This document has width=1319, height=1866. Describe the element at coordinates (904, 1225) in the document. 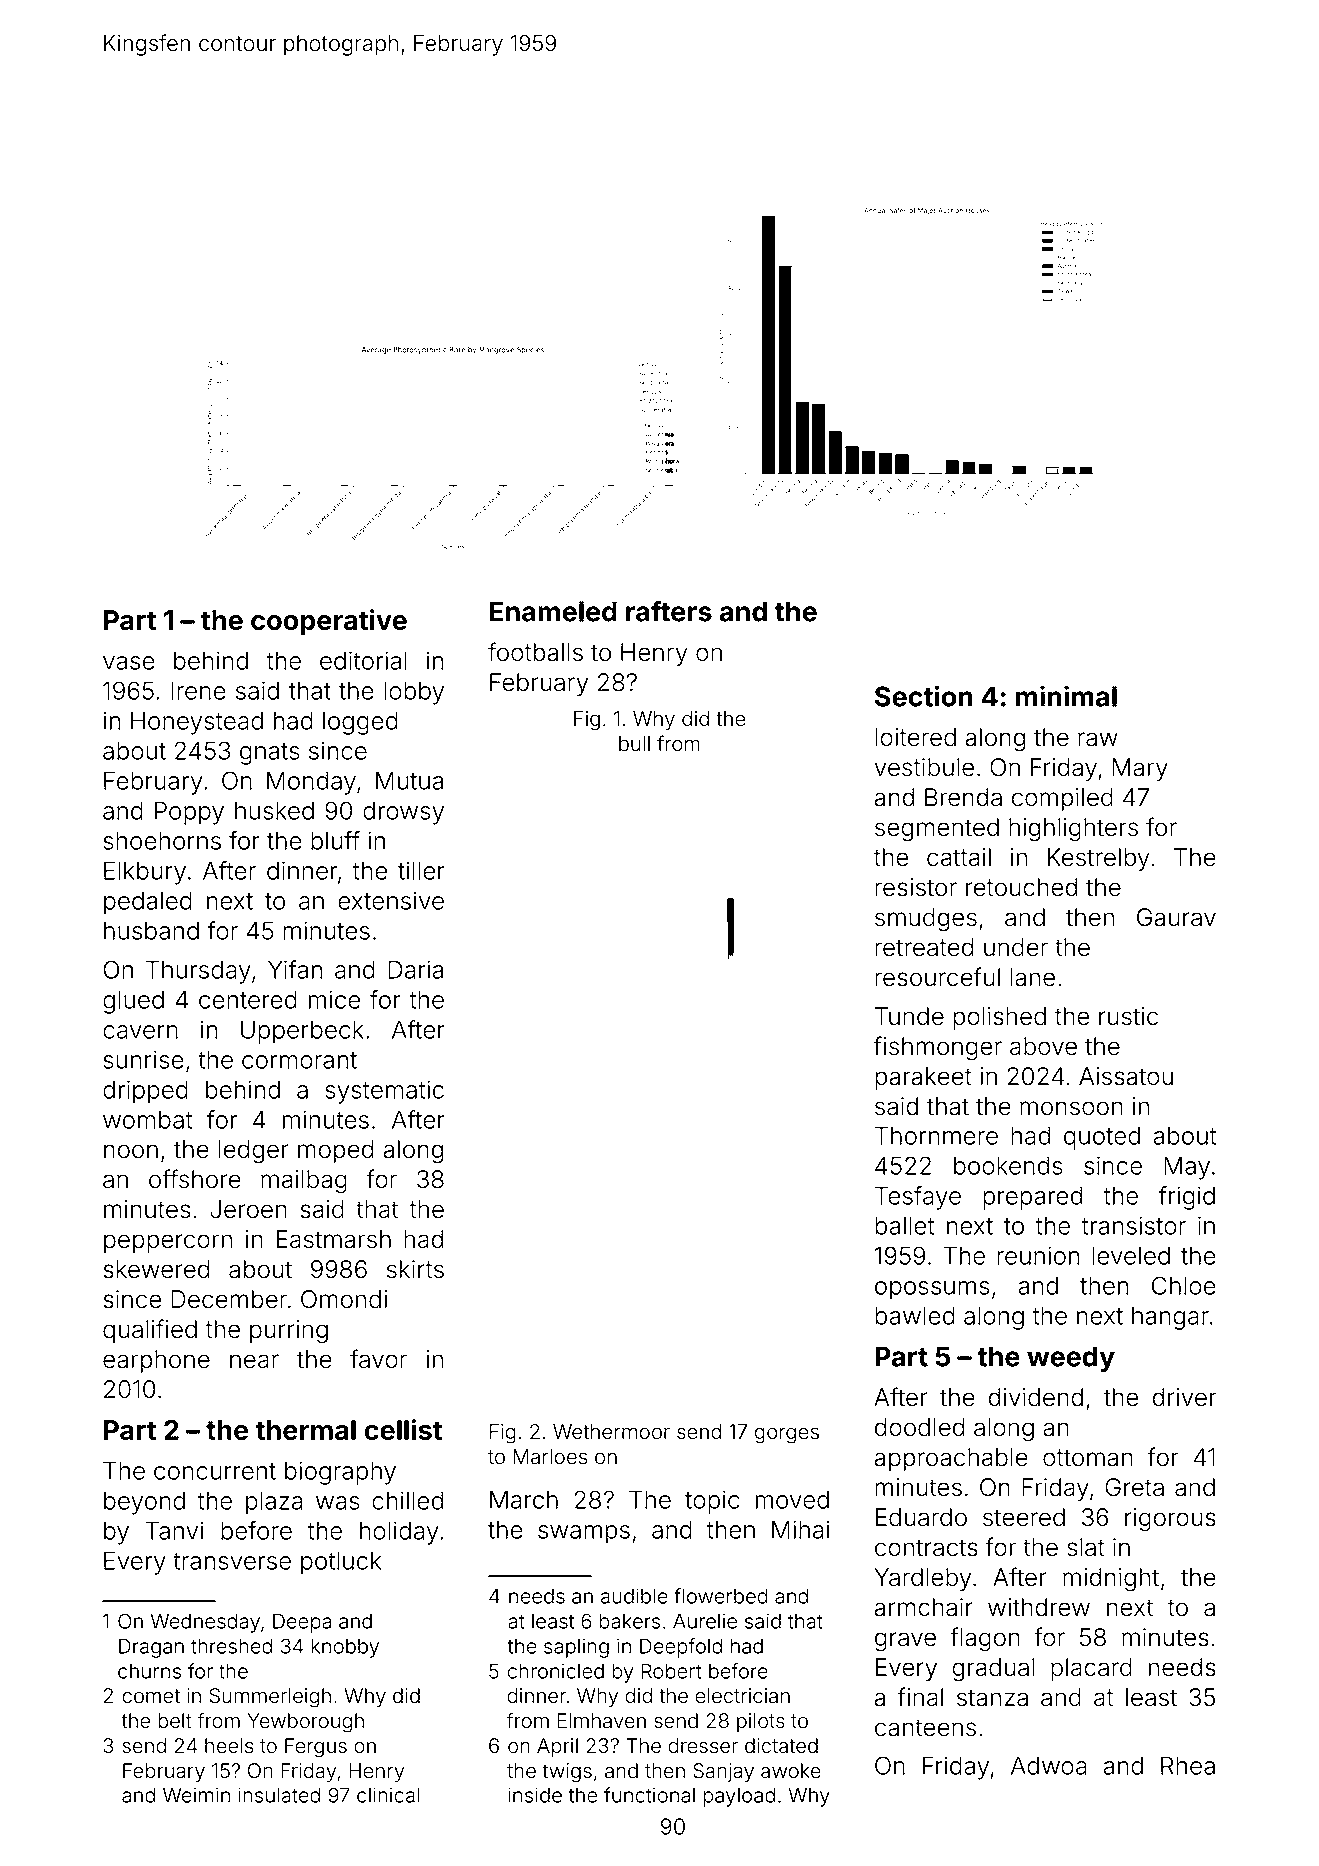

I see `ballet` at that location.
